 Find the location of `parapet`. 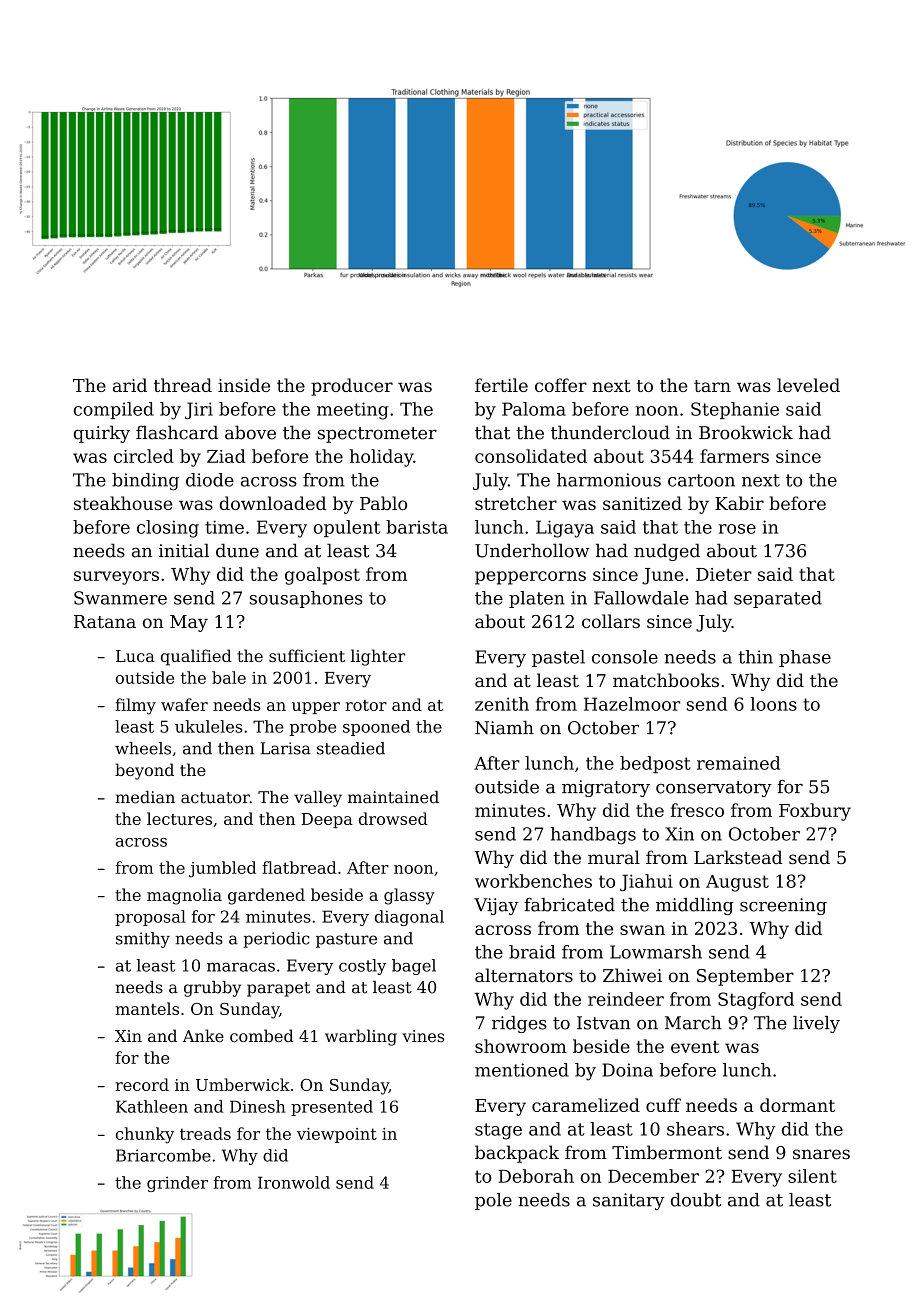

parapet is located at coordinates (278, 989).
